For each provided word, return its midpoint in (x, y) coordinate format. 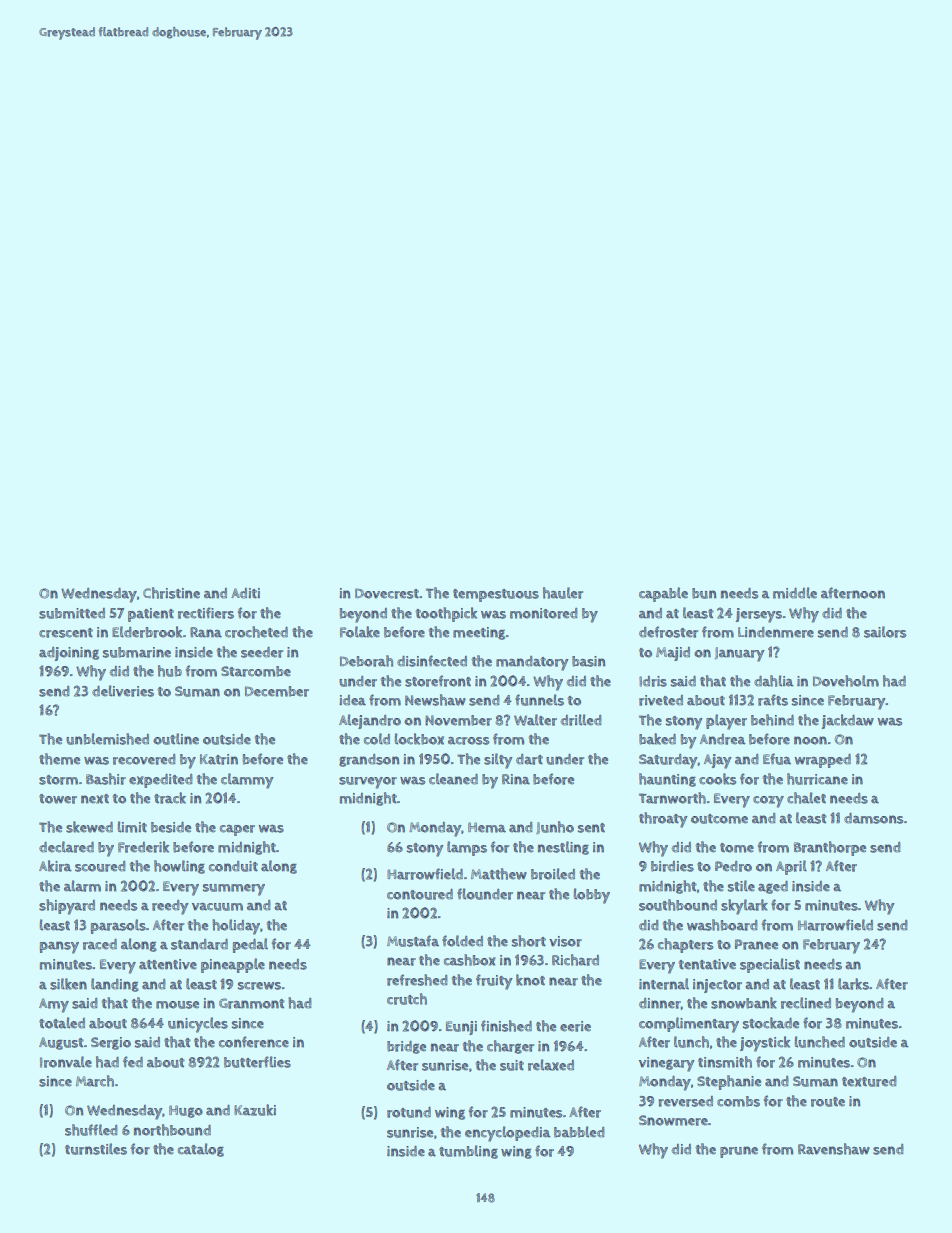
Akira (55, 866)
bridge (406, 1047)
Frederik (143, 847)
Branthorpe (830, 848)
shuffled (91, 1130)
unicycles (198, 1025)
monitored (544, 613)
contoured (420, 894)
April (791, 867)
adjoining (69, 654)
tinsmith (725, 1062)
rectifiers (206, 613)
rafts (773, 700)
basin (588, 661)
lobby (592, 896)
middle (795, 593)
